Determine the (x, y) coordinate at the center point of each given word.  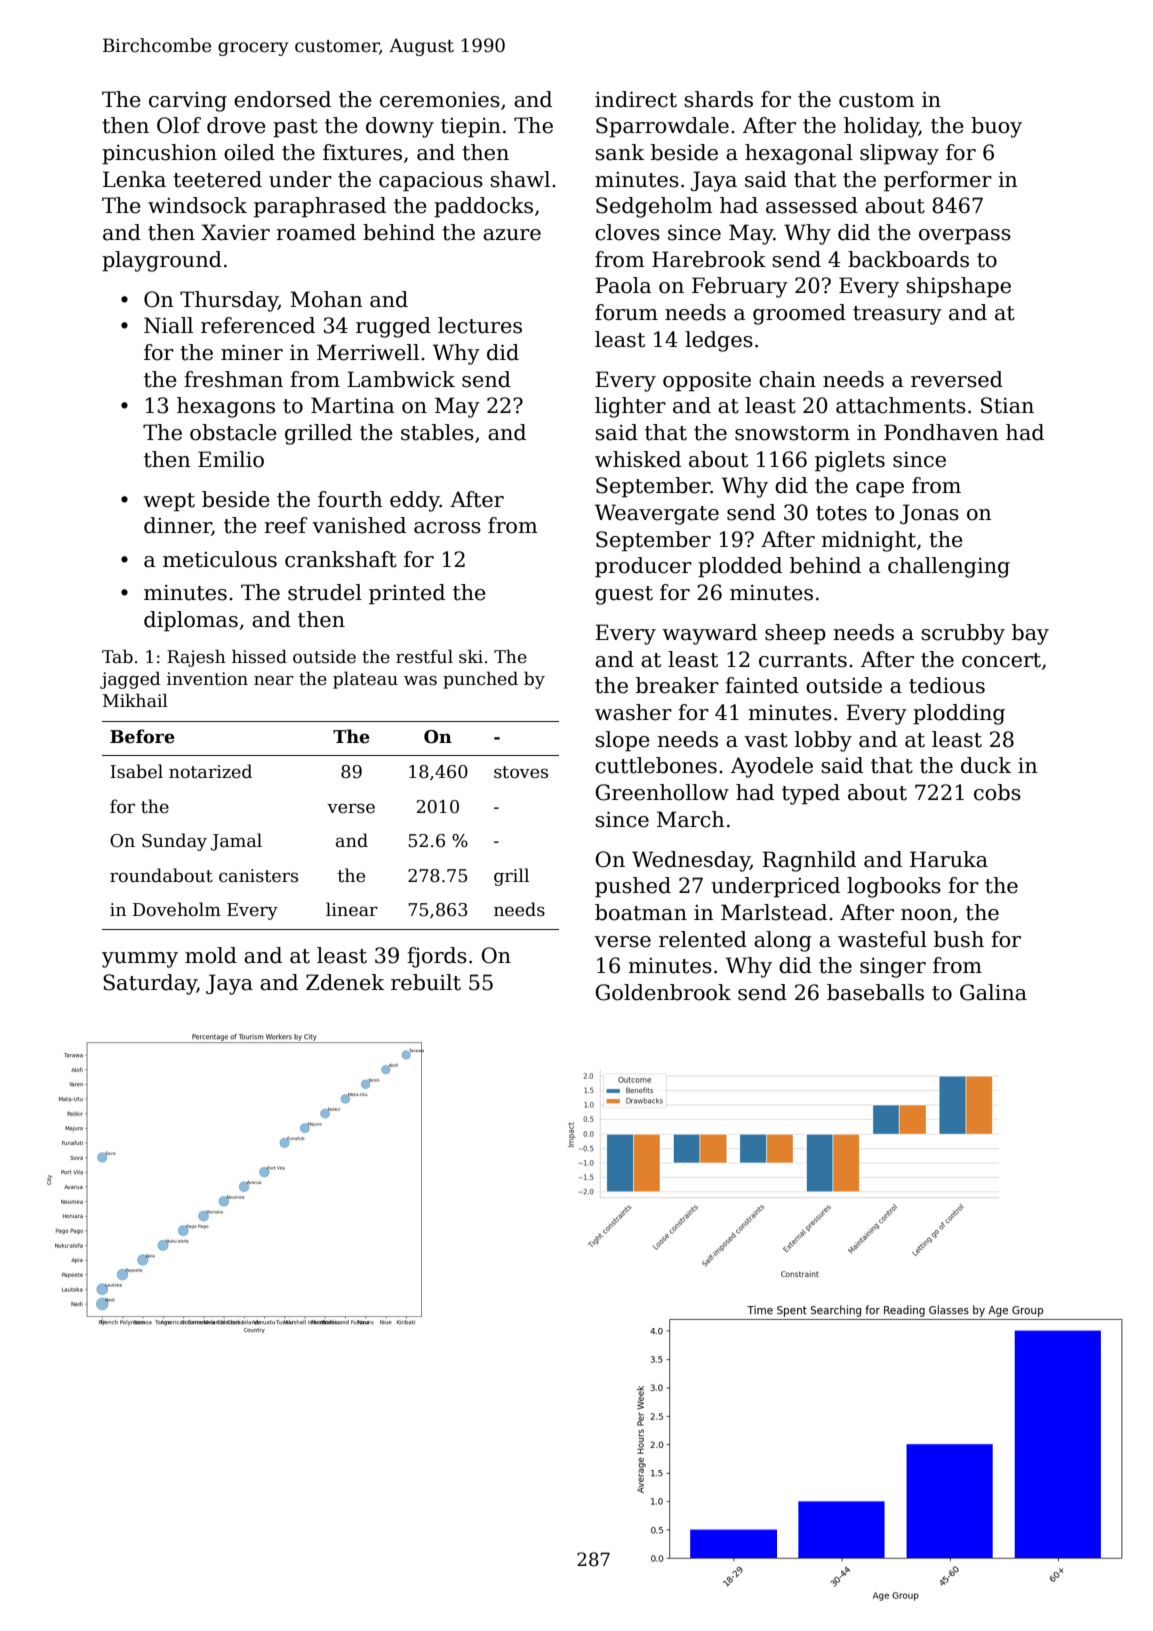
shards (718, 99)
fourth (350, 499)
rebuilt (426, 982)
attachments (901, 405)
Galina (993, 992)
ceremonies (440, 100)
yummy (140, 960)
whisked (638, 459)
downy (400, 127)
